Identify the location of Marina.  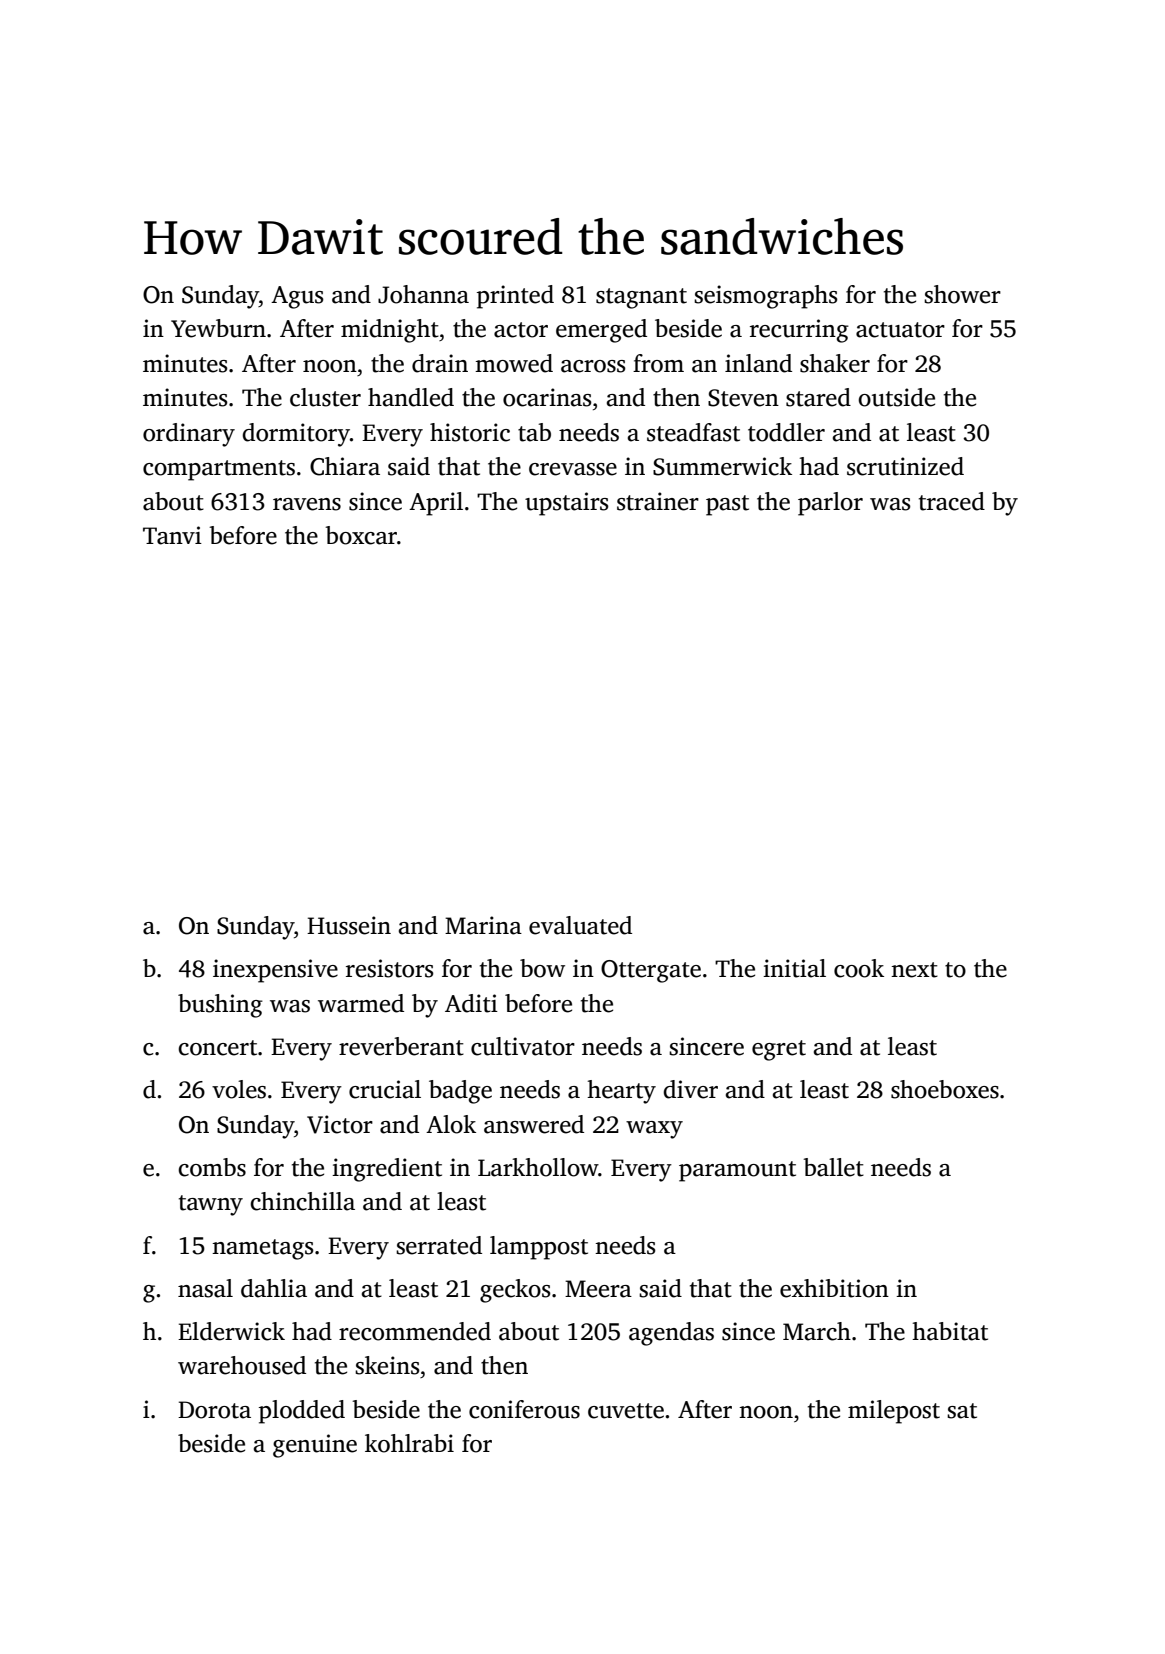
(483, 925).
